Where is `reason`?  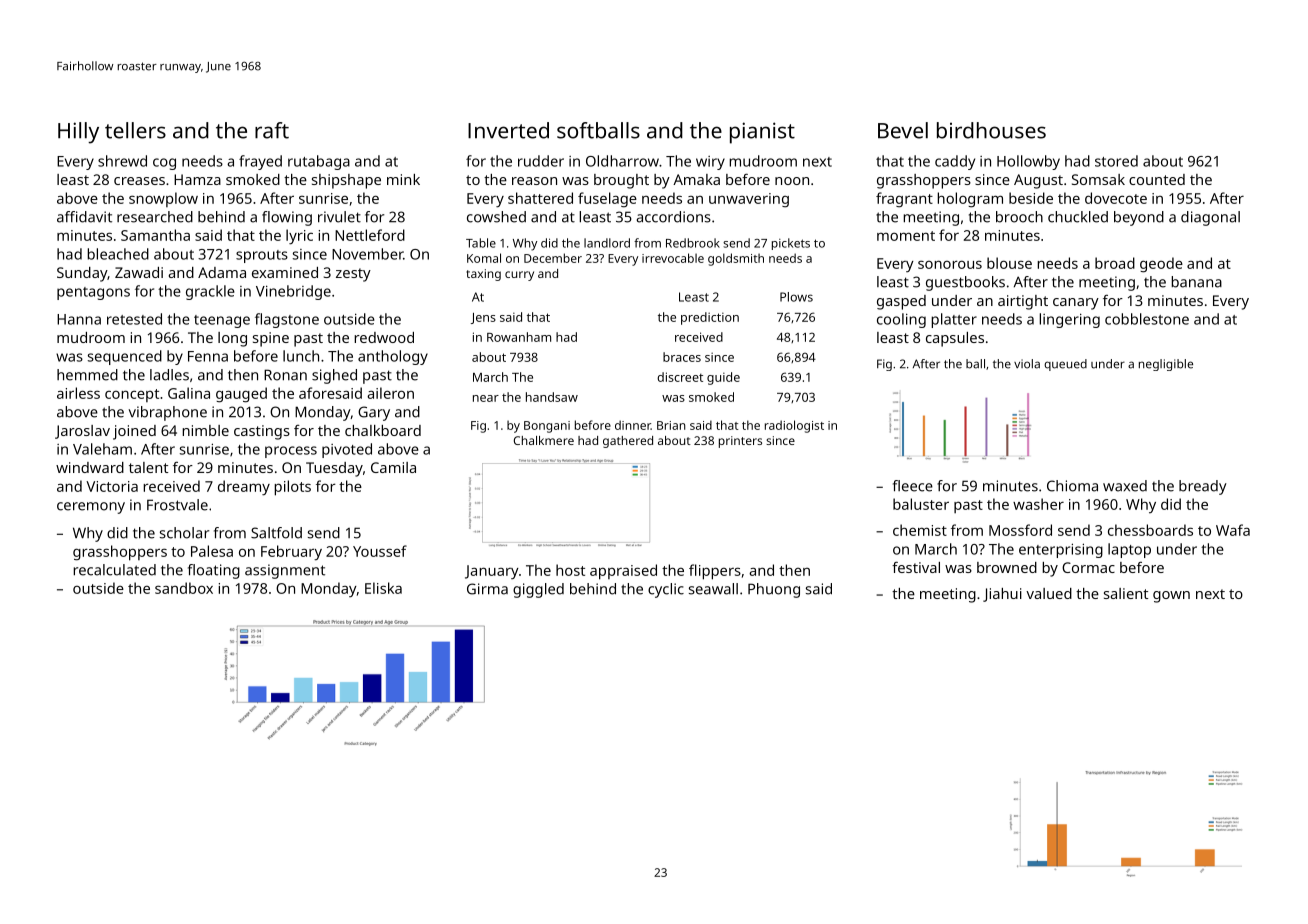 reason is located at coordinates (534, 181).
